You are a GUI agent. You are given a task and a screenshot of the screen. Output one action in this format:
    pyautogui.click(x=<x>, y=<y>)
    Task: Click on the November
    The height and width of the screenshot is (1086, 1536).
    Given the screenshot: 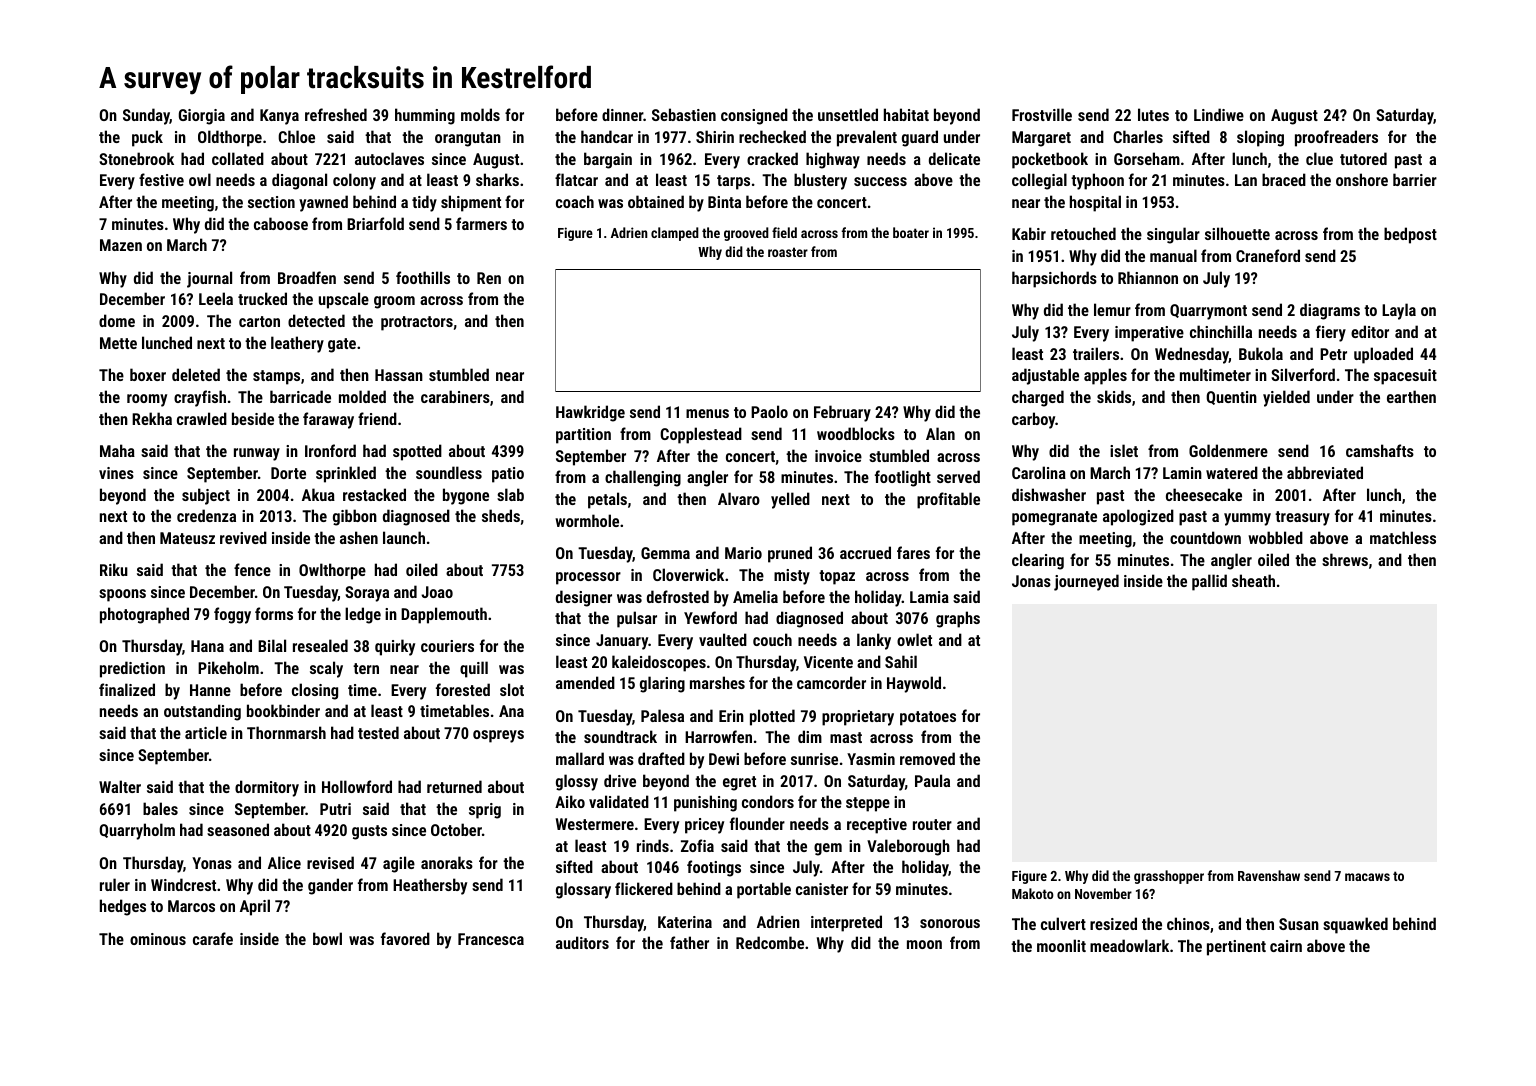 What is the action you would take?
    pyautogui.click(x=1103, y=893)
